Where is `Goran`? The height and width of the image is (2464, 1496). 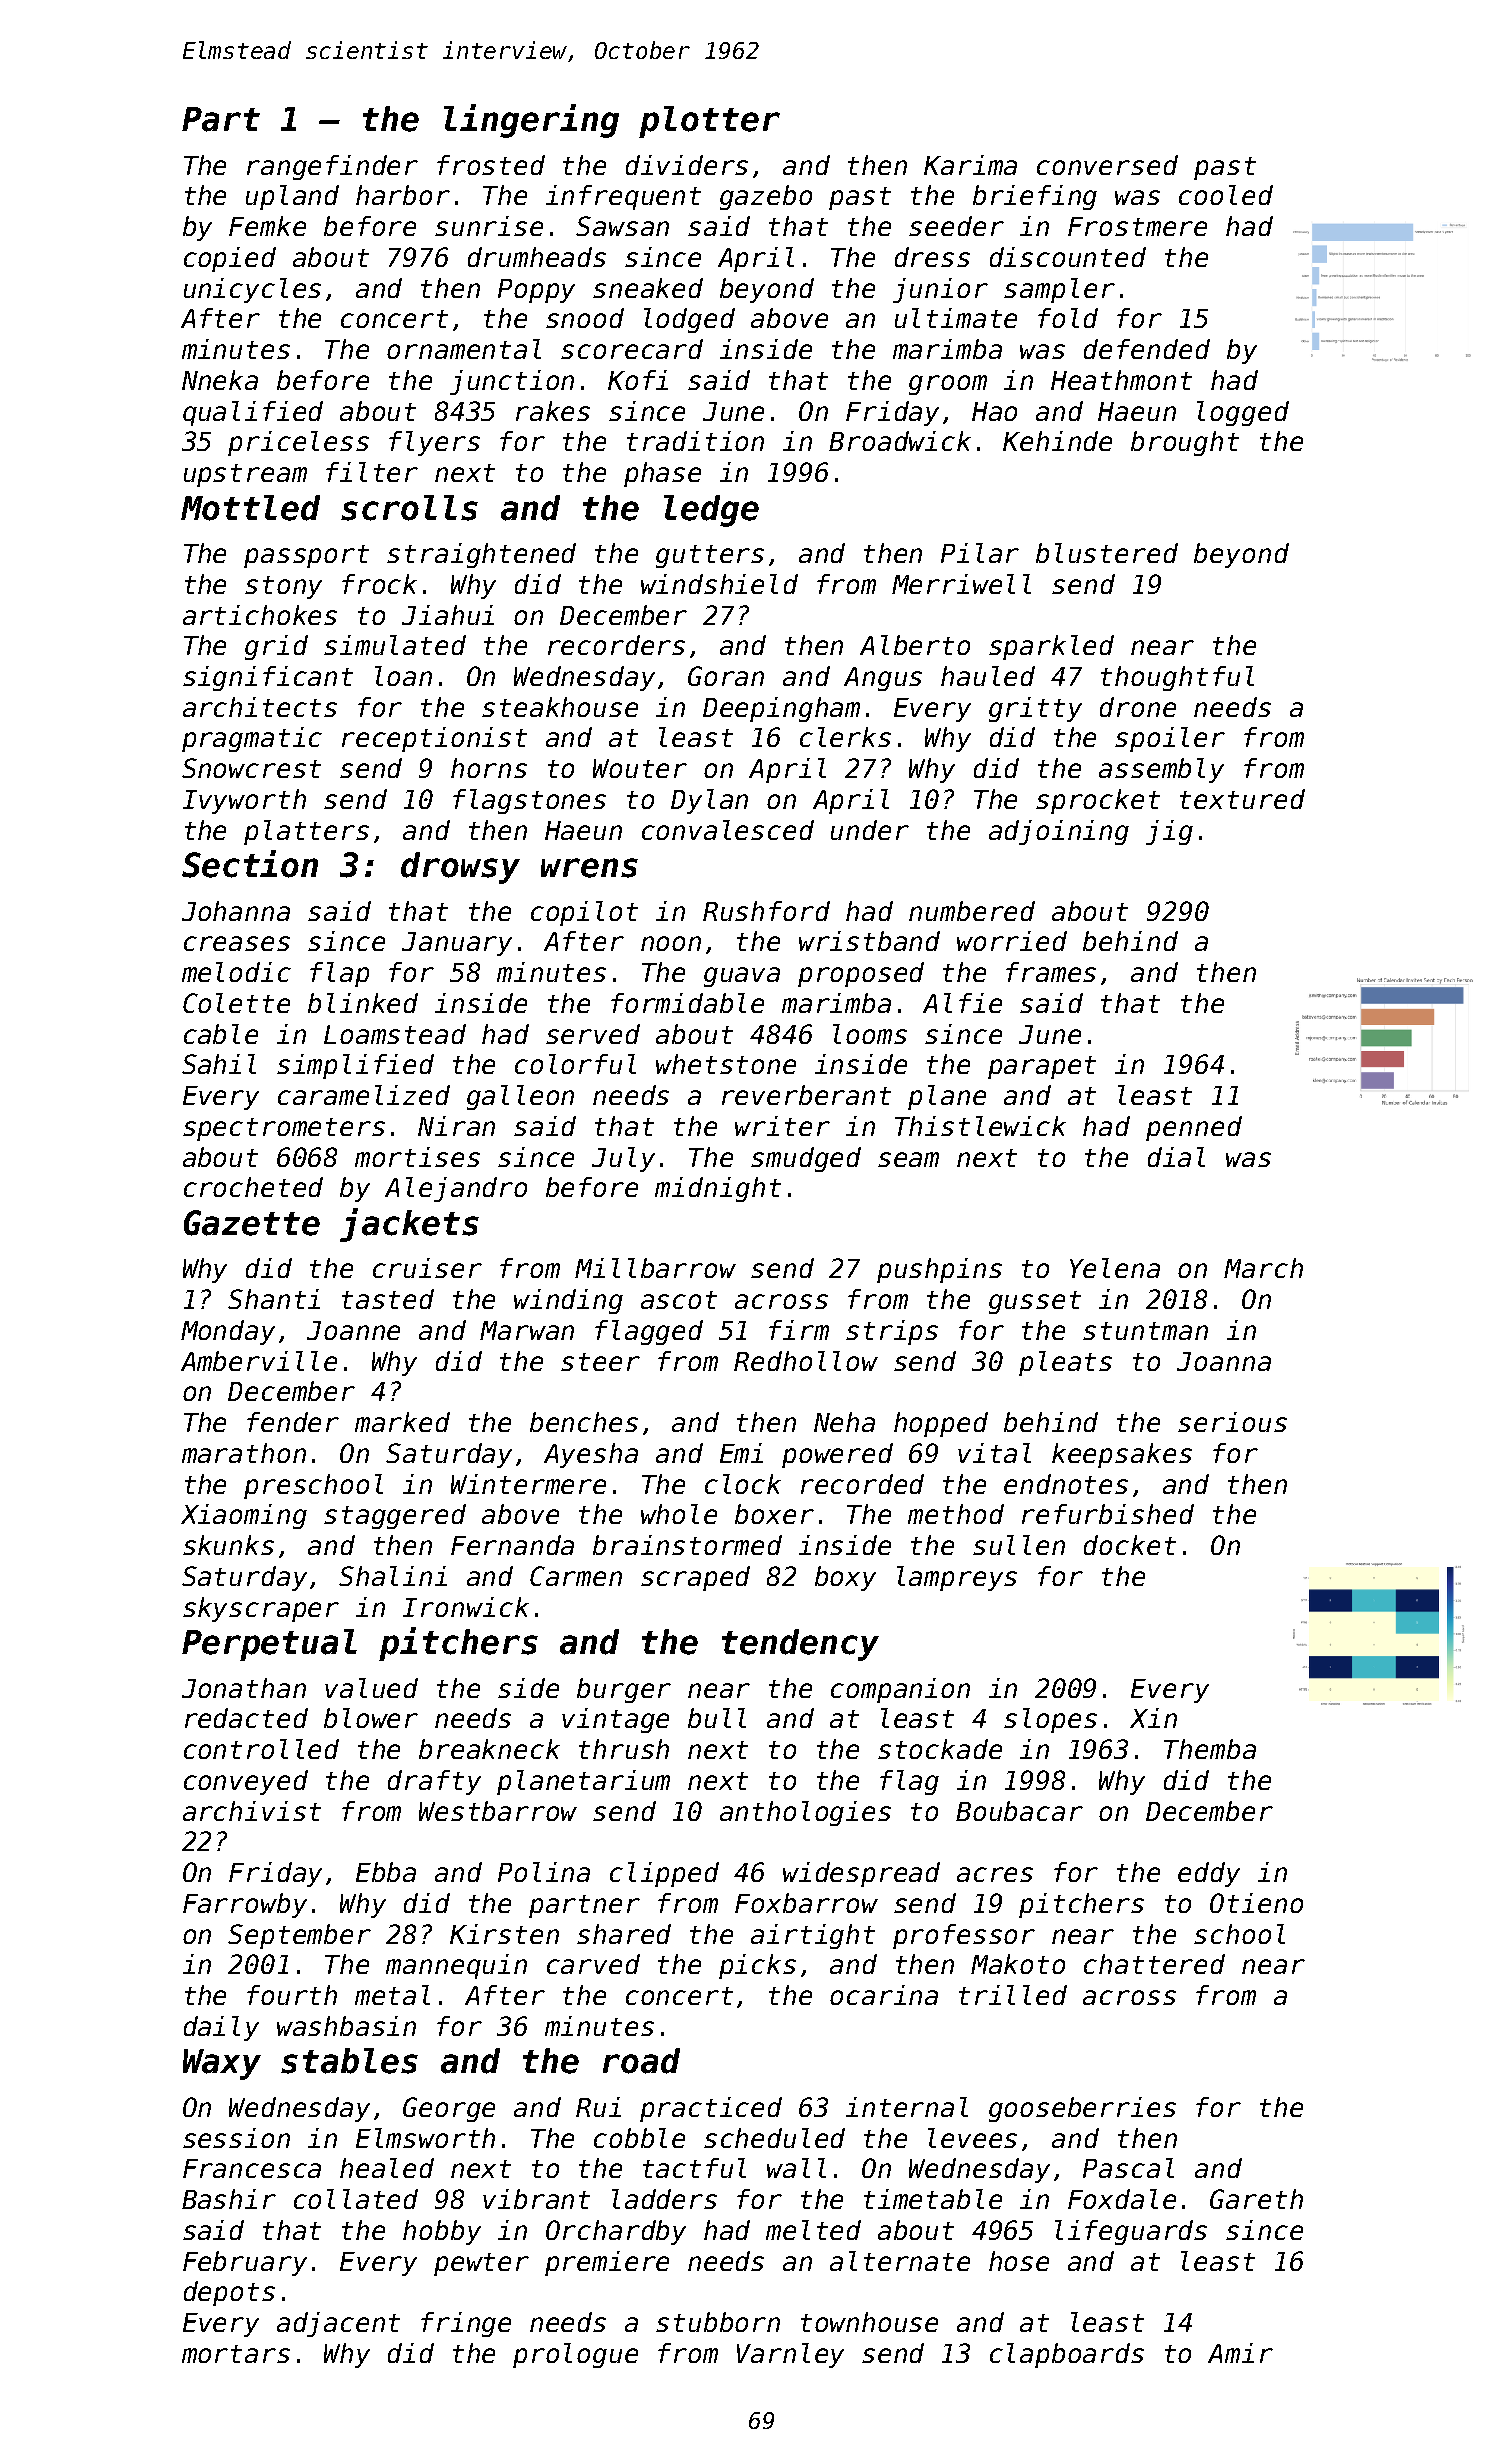 Goran is located at coordinates (726, 676).
